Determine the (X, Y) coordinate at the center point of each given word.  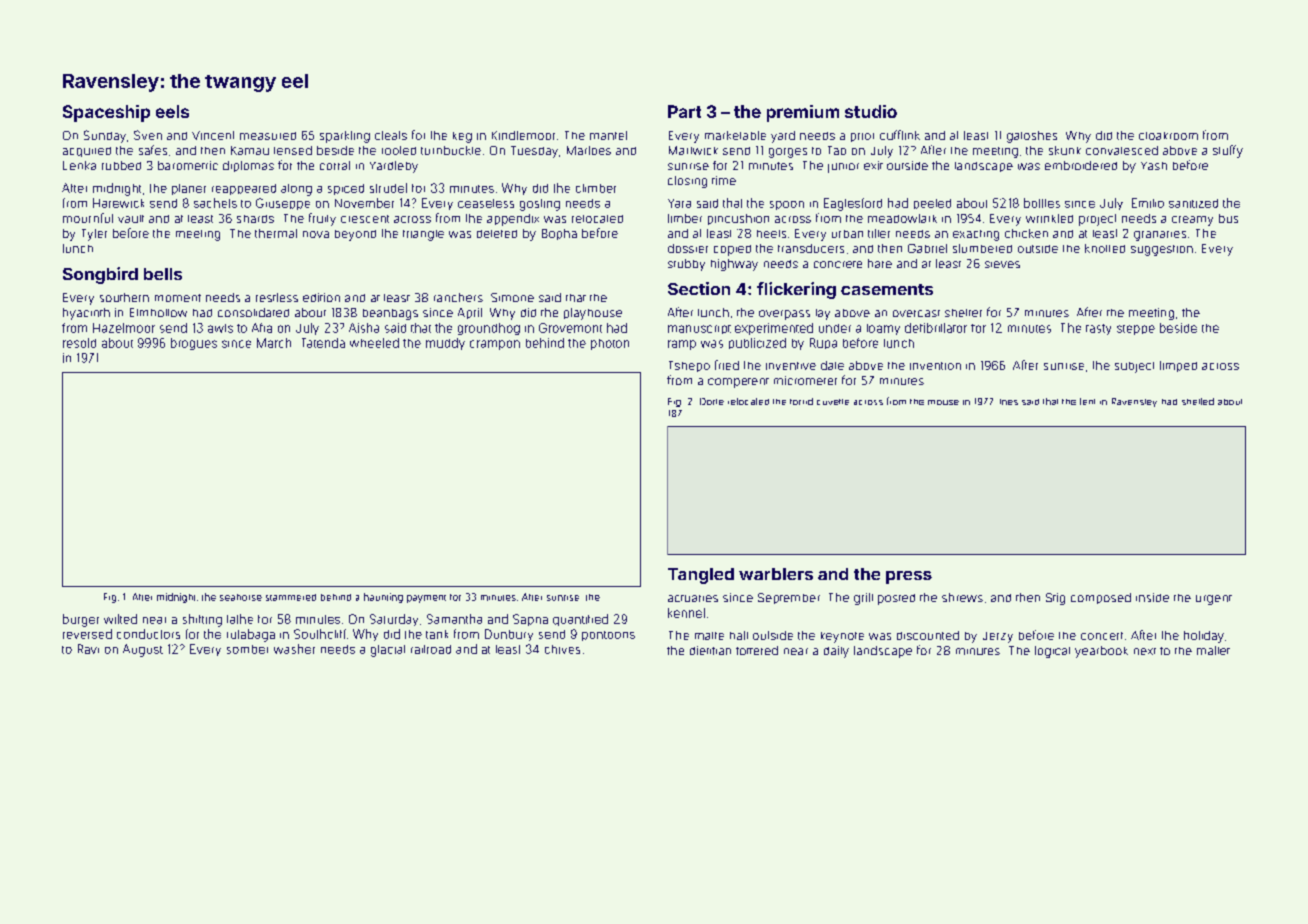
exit (873, 165)
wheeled (374, 343)
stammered (291, 597)
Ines (1009, 402)
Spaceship (106, 113)
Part (684, 111)
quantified (580, 620)
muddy (445, 344)
